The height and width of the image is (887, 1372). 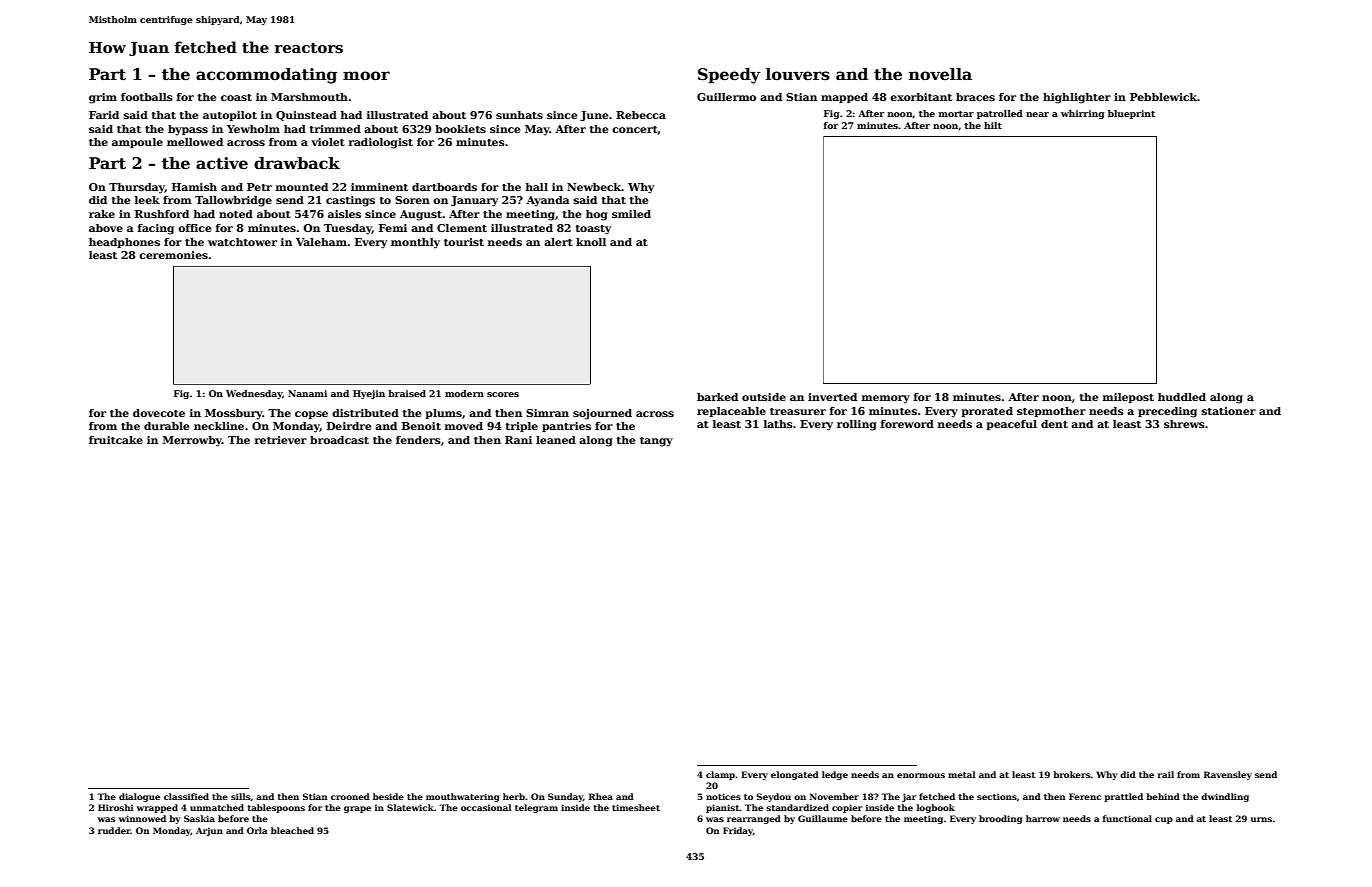 I want to click on accommodating, so click(x=266, y=76).
